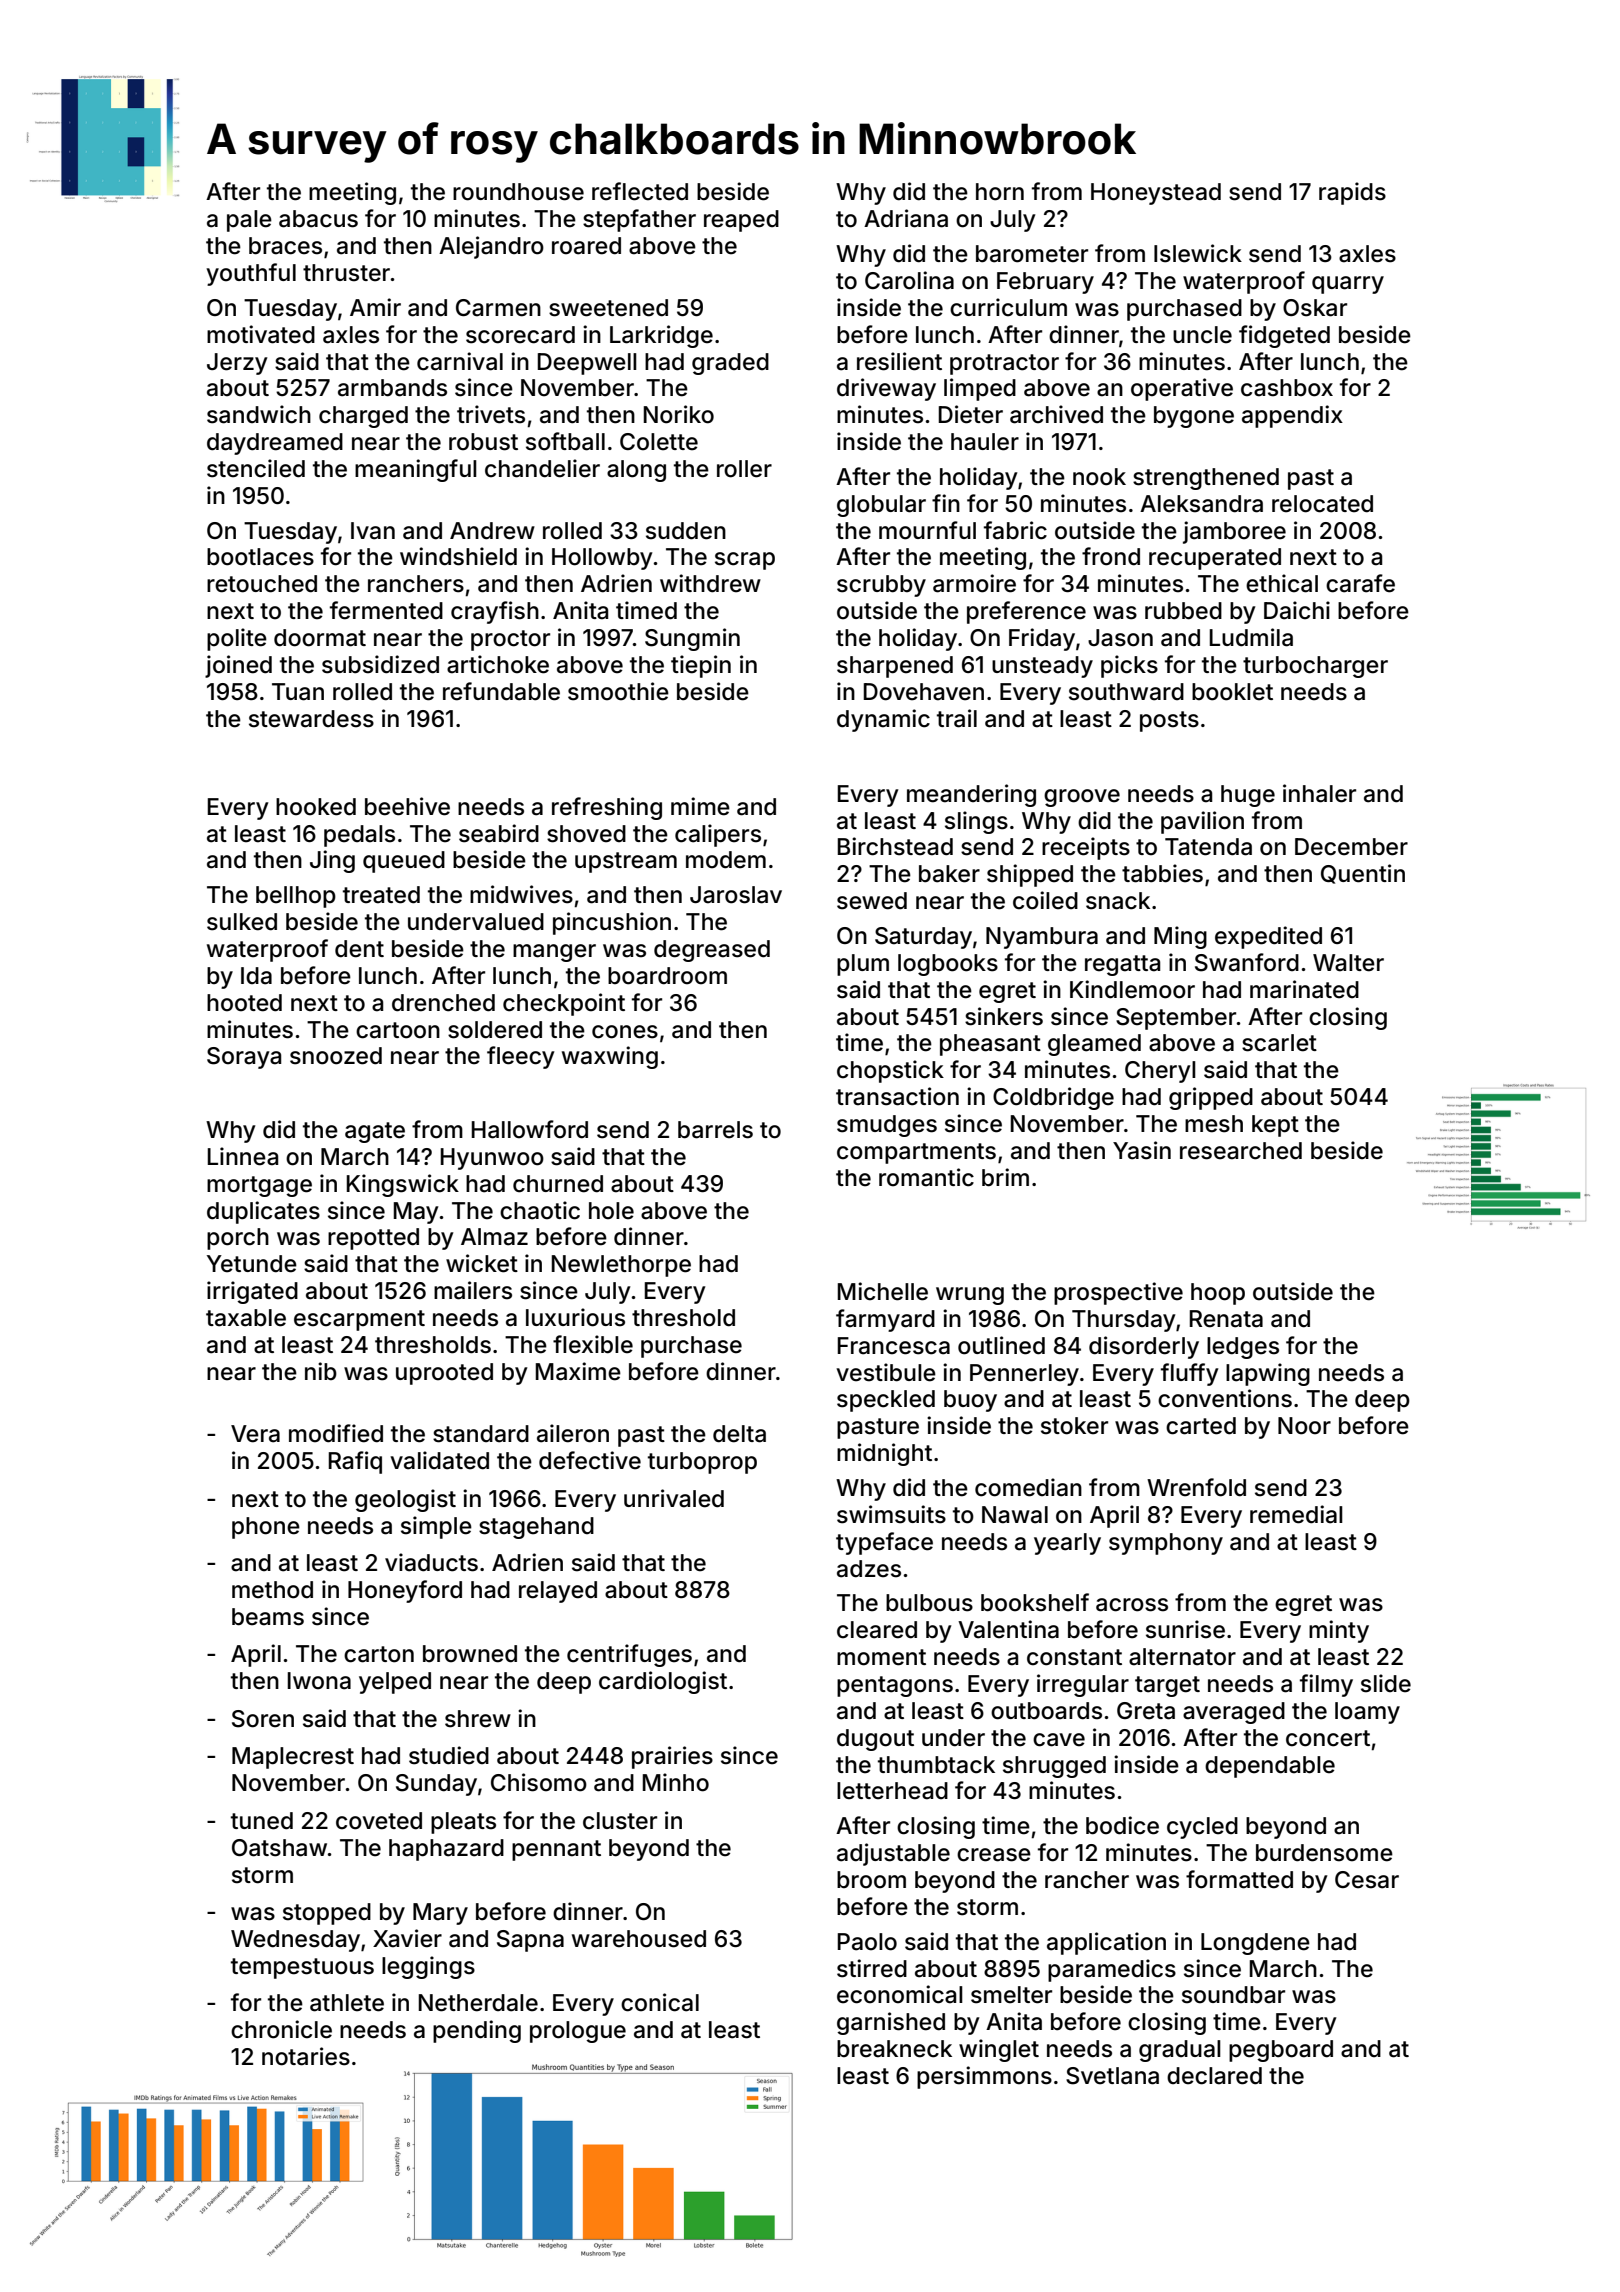 The image size is (1620, 2292). Describe the element at coordinates (1292, 416) in the screenshot. I see `appendix` at that location.
